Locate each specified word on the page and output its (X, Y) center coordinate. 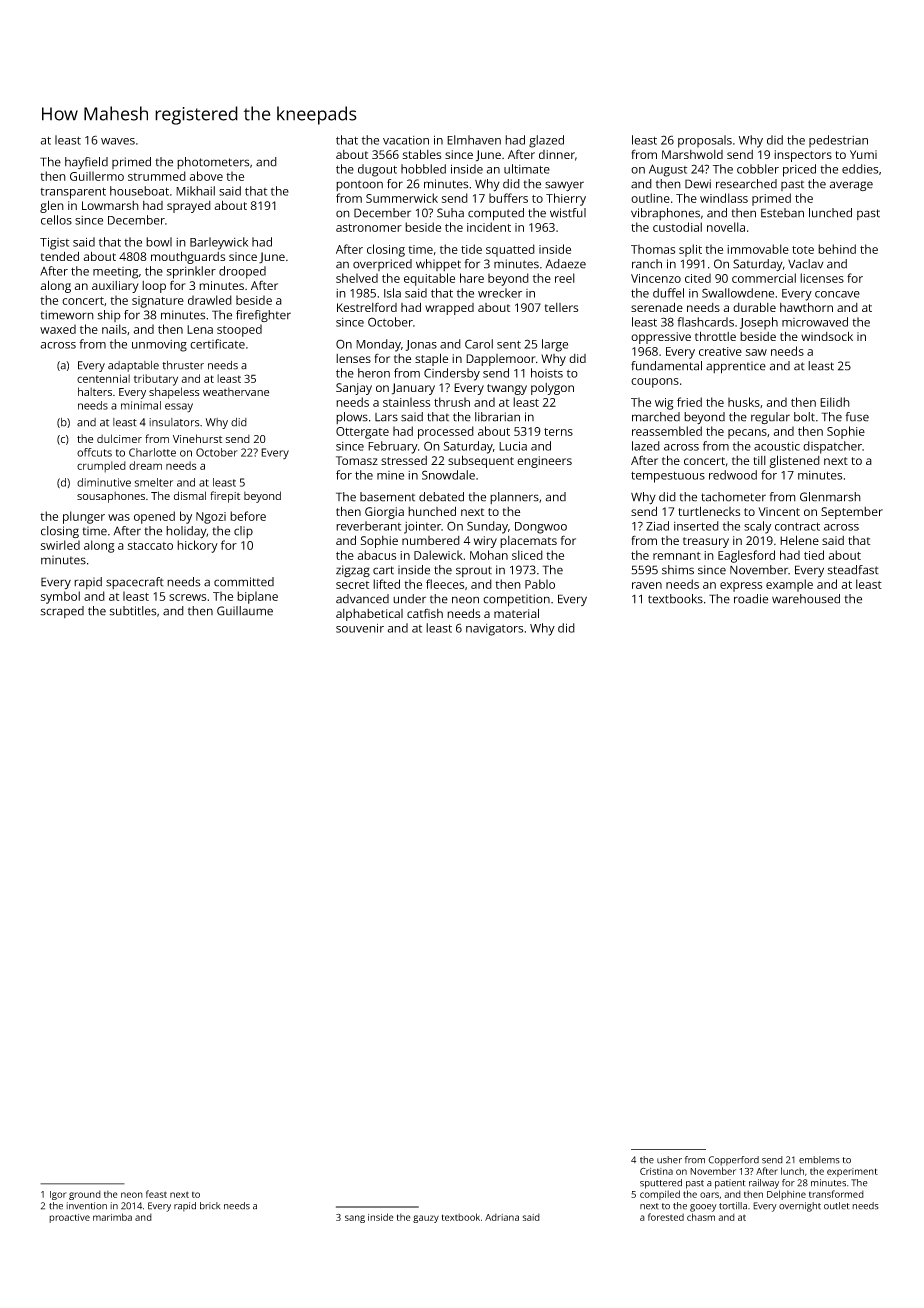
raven (647, 585)
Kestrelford (367, 307)
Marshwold (692, 154)
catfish (425, 613)
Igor (58, 1195)
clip (243, 532)
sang (355, 1219)
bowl (159, 242)
